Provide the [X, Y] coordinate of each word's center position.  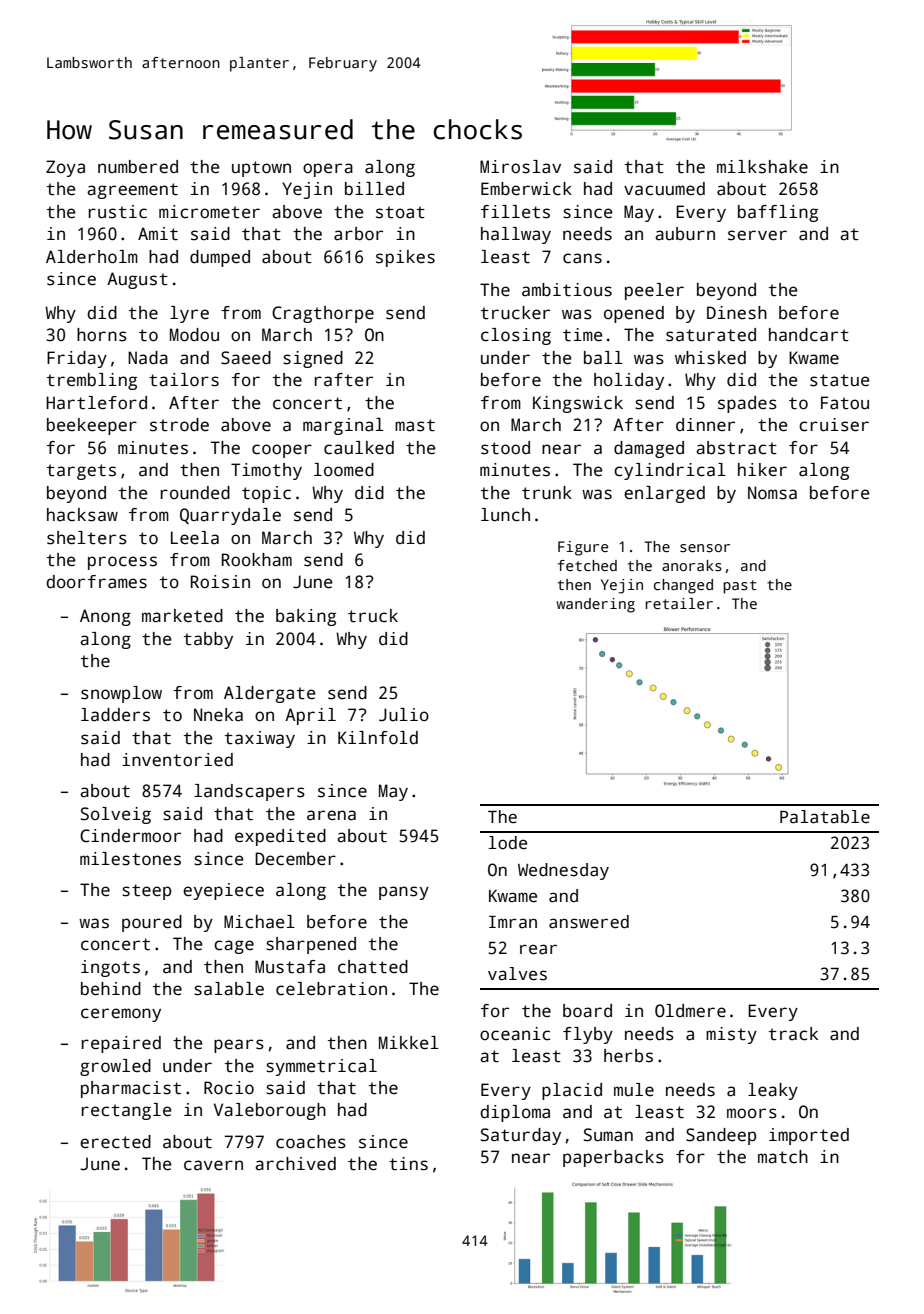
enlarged [664, 494]
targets [81, 472]
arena [331, 815]
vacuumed [664, 189]
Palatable [825, 817]
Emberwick [526, 189]
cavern [213, 1165]
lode [508, 843]
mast [415, 425]
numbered [138, 167]
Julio [404, 715]
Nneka [218, 715]
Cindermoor [130, 836]
